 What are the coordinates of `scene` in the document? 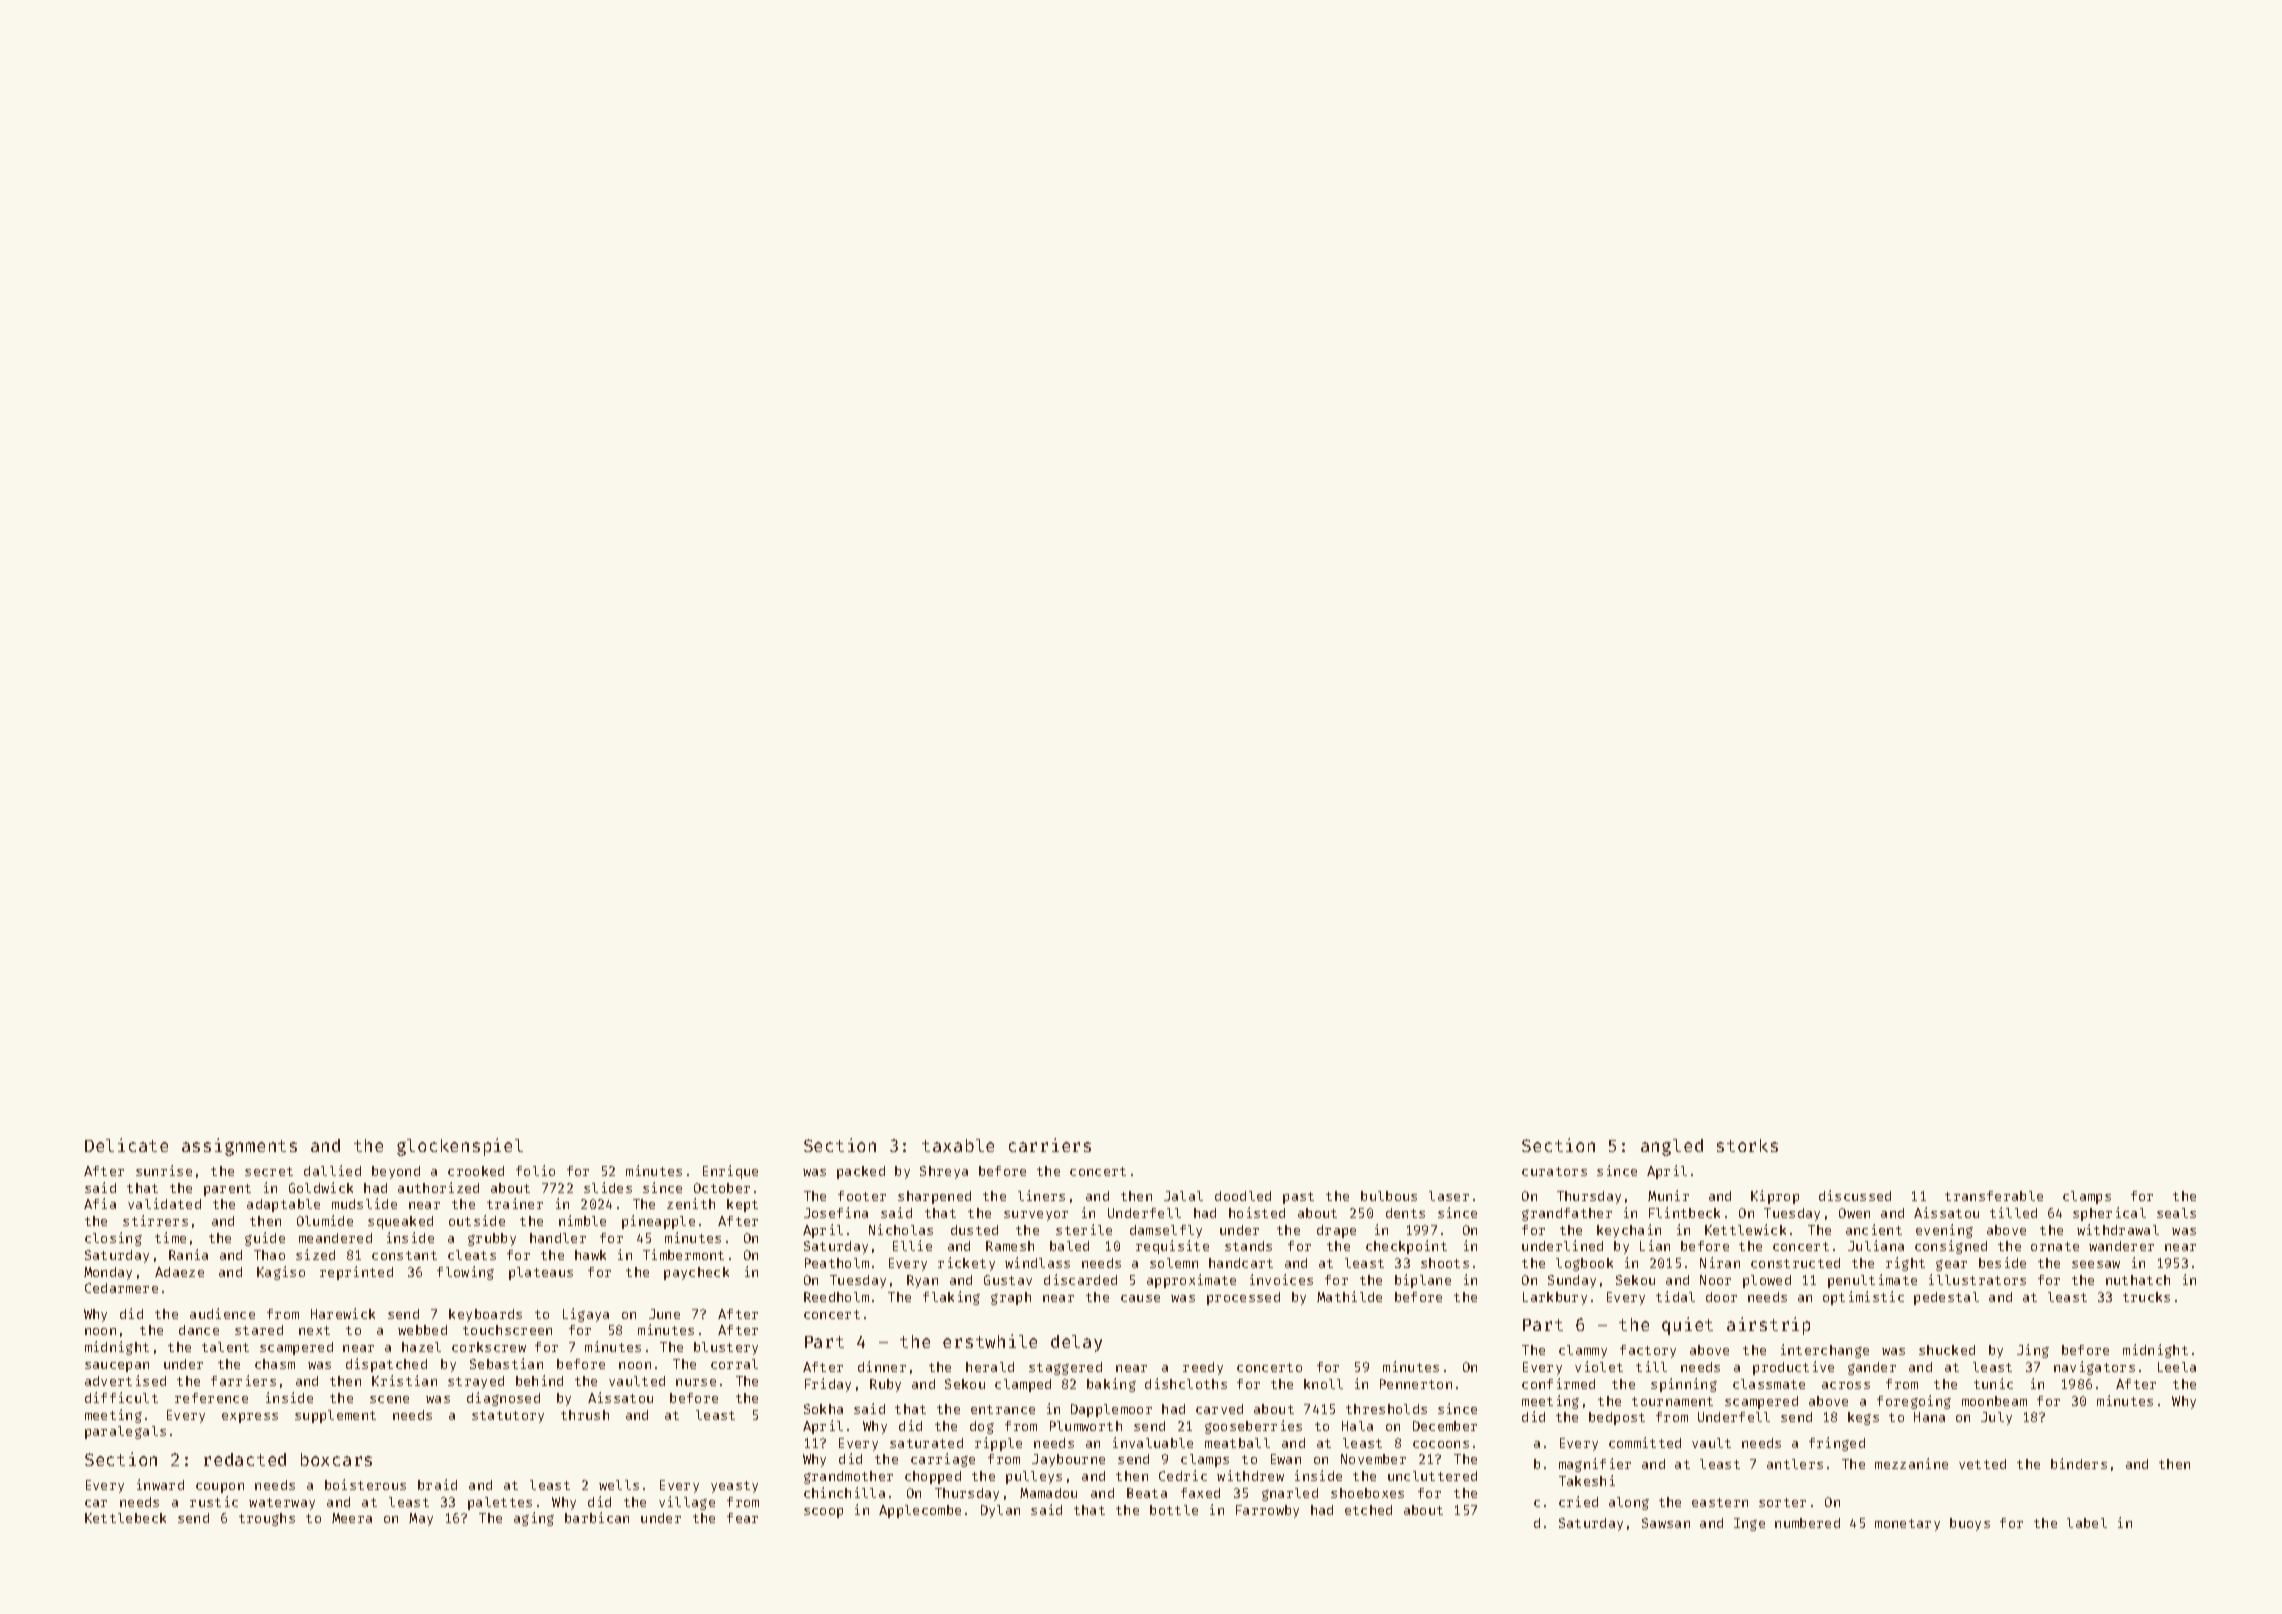 It's located at (389, 1399).
